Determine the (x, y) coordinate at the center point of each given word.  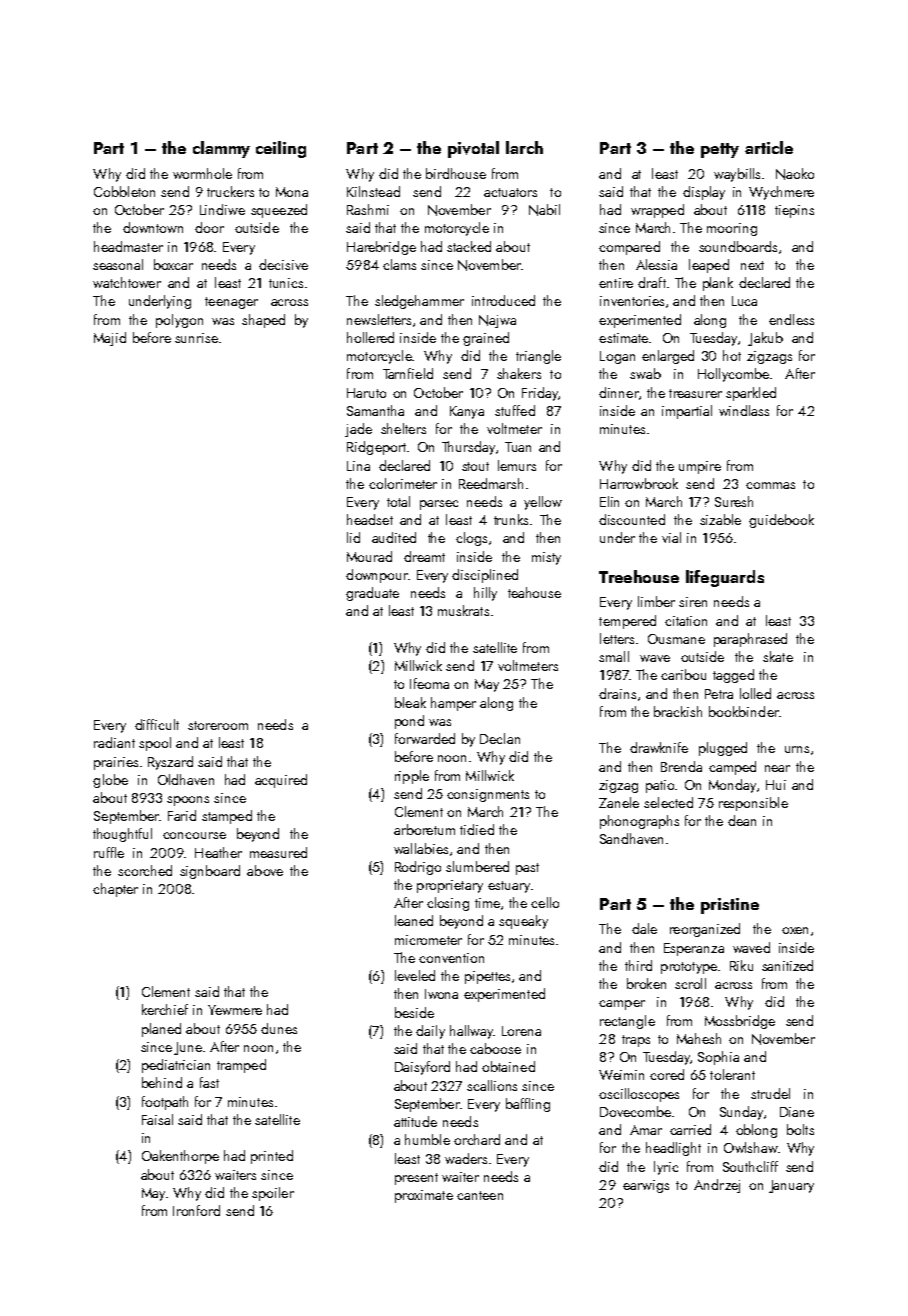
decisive (283, 264)
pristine (730, 906)
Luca (744, 301)
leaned (414, 920)
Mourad (369, 556)
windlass (744, 410)
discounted (632, 519)
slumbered (477, 866)
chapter (115, 890)
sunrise (196, 338)
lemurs (517, 465)
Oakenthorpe (180, 1157)
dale (644, 928)
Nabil (544, 210)
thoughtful (122, 835)
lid (353, 537)
